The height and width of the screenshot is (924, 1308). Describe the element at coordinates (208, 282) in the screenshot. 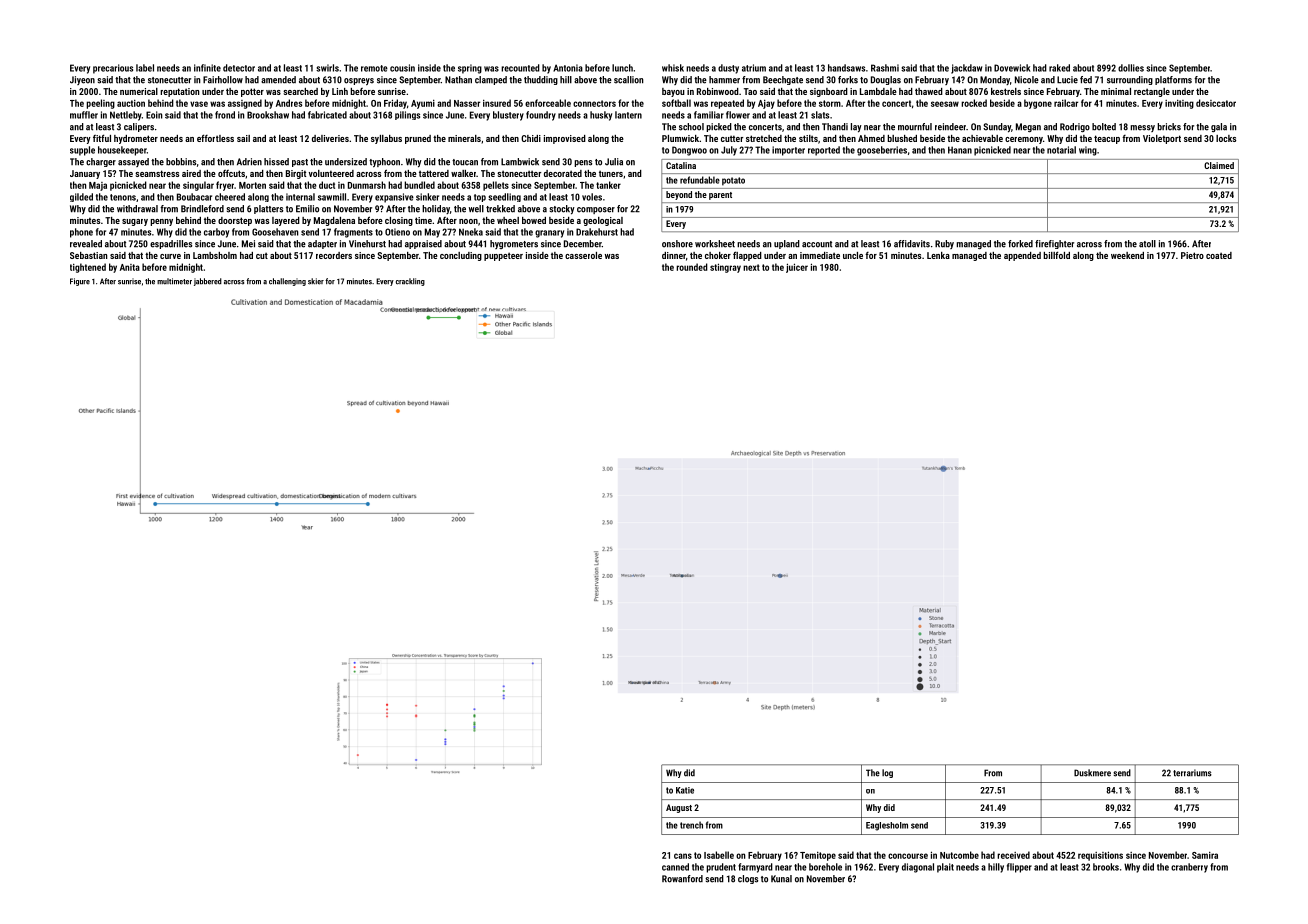

I see `jabbered` at that location.
